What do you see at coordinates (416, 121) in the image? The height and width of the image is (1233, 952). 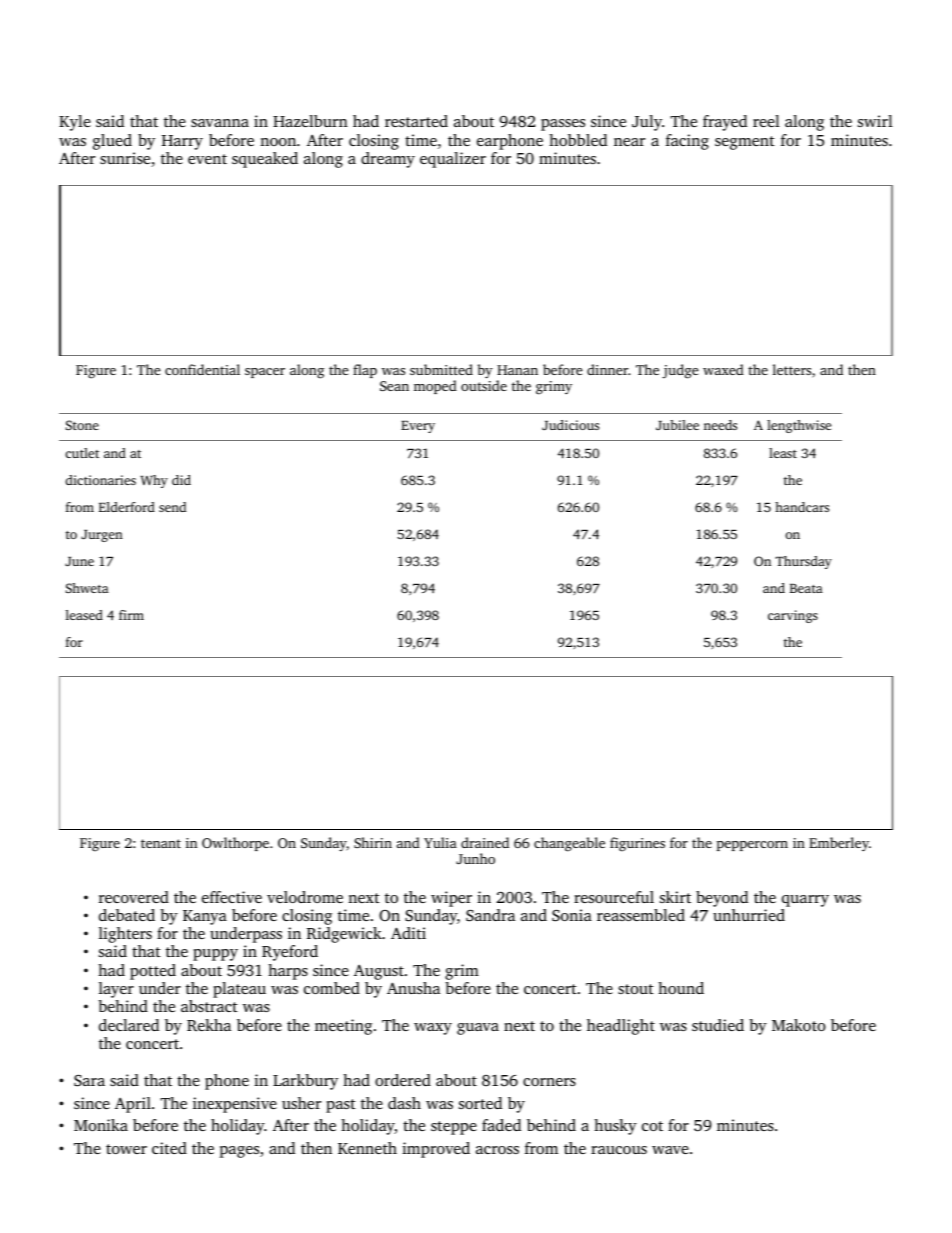 I see `restarted` at bounding box center [416, 121].
